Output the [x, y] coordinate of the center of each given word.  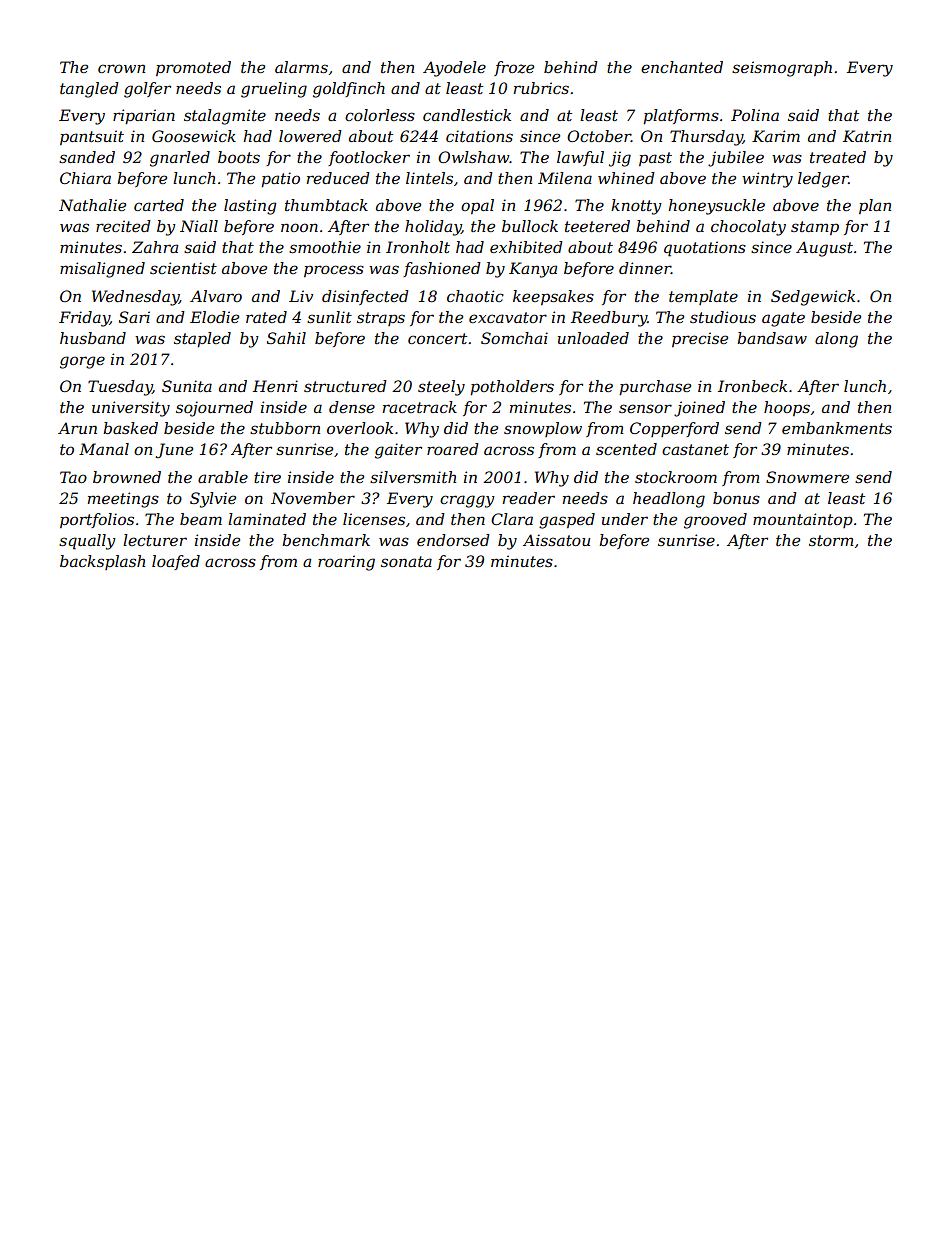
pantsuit [92, 137]
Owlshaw [474, 157]
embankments [837, 428]
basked [130, 428]
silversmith [413, 477]
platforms [681, 116]
